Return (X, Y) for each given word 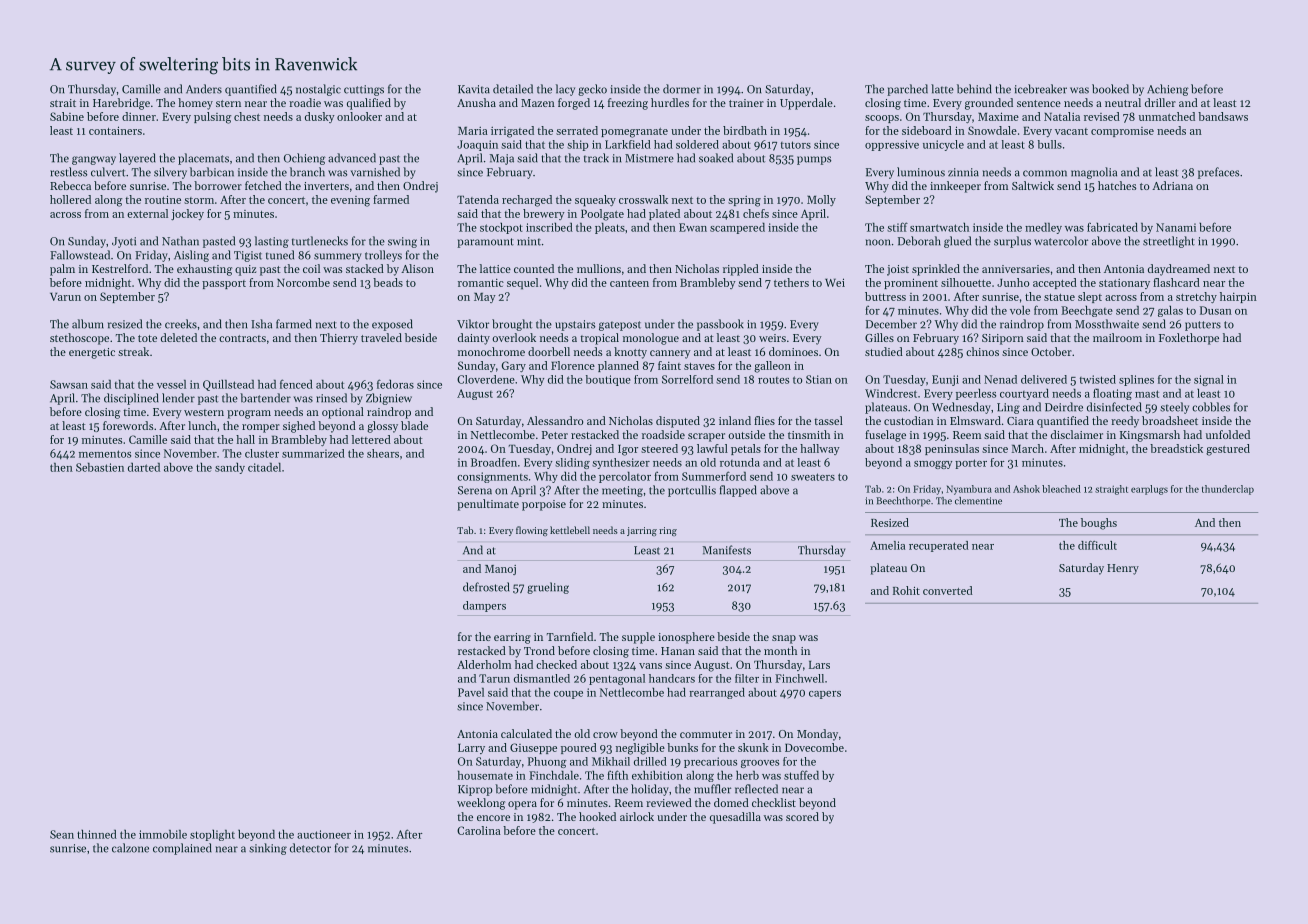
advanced (352, 158)
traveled (381, 337)
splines (1136, 380)
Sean (62, 834)
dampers (484, 606)
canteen (629, 283)
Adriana (1172, 185)
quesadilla (735, 818)
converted (948, 590)
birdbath (745, 130)
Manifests (726, 550)
